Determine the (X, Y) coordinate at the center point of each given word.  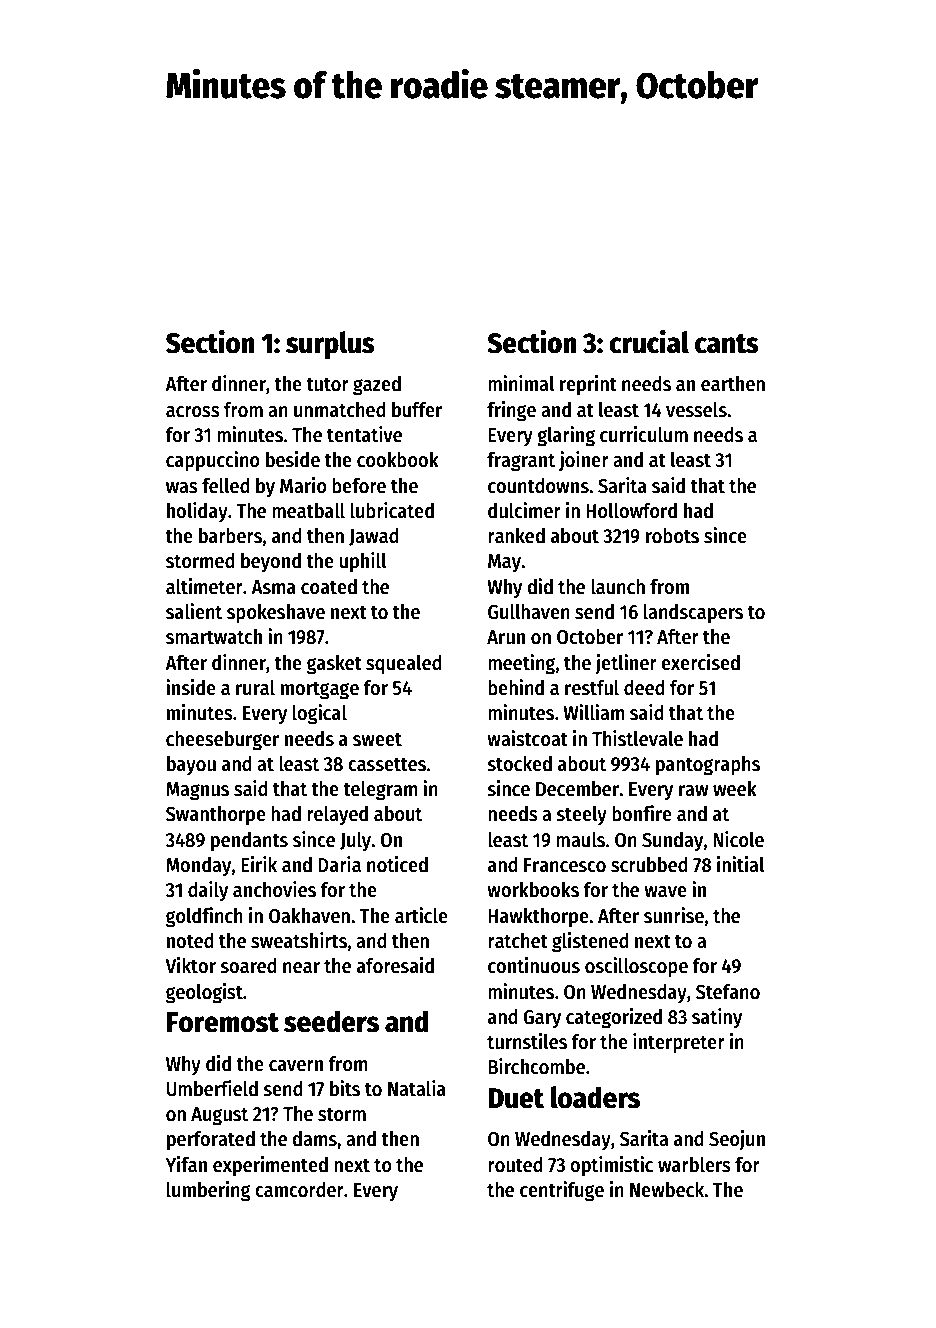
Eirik (259, 864)
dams (314, 1139)
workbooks (533, 890)
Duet (516, 1098)
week (735, 789)
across (193, 412)
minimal (521, 383)
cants (727, 344)
